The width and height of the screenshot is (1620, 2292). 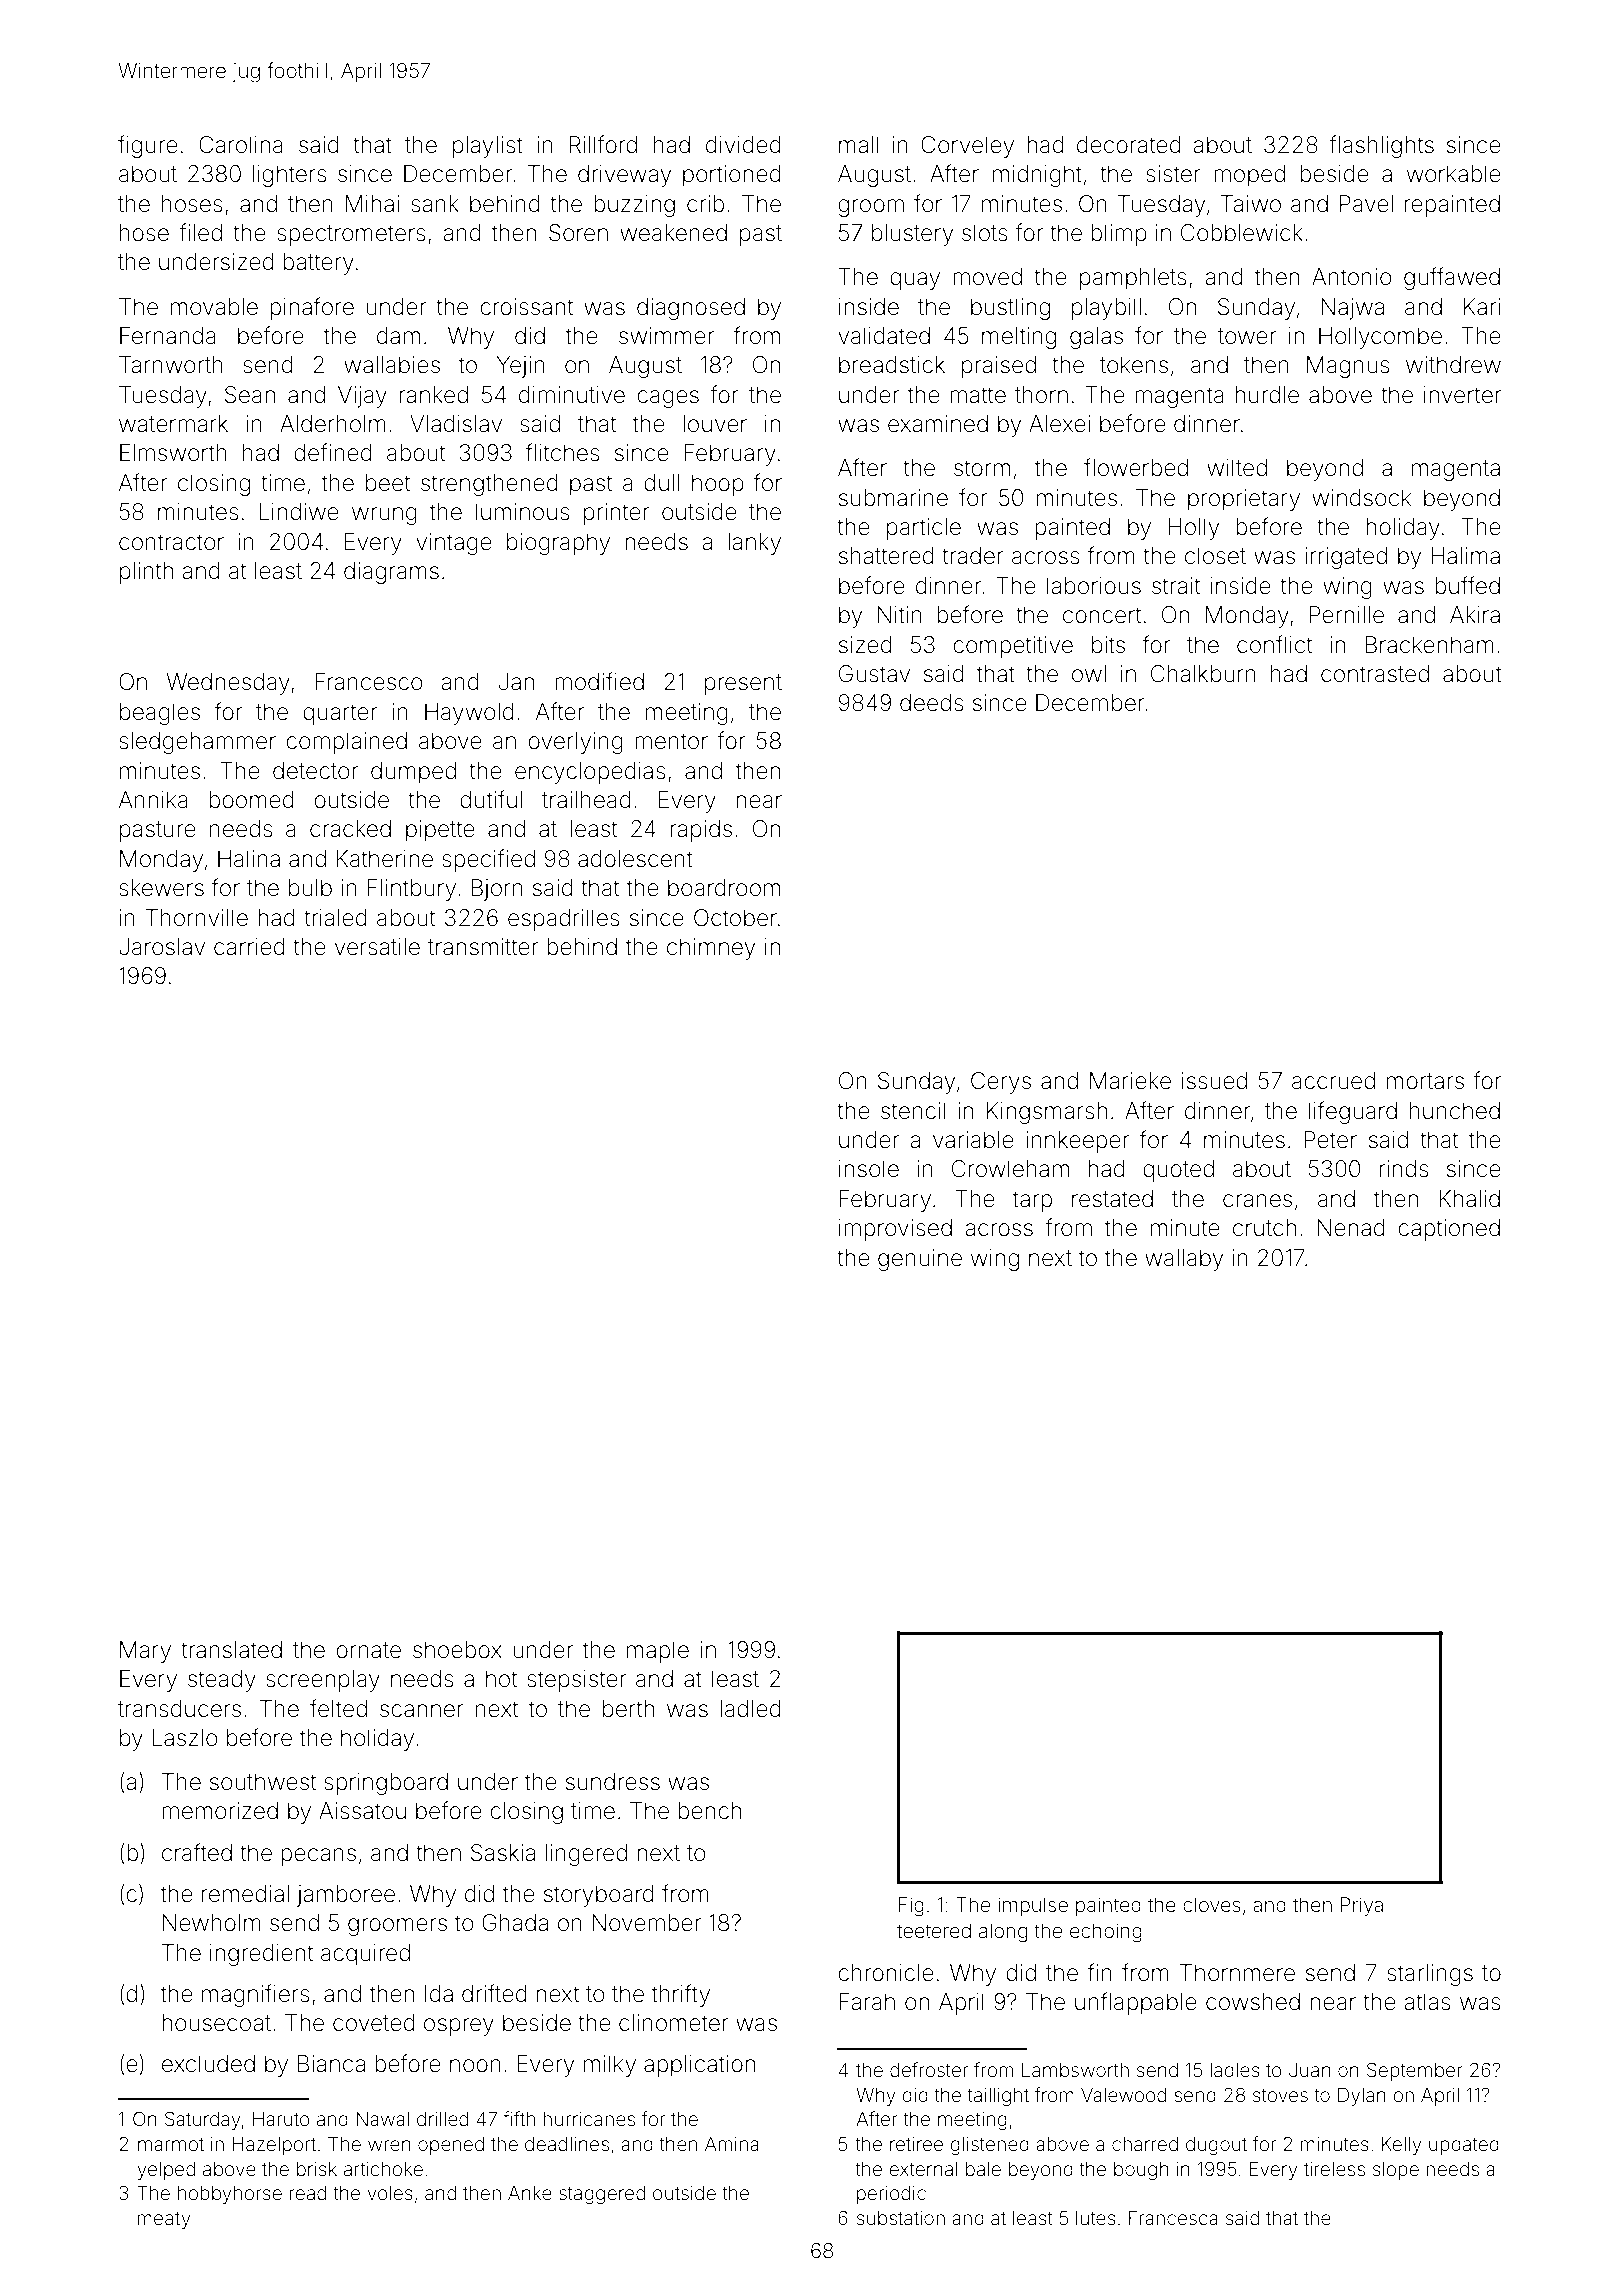 I want to click on bench, so click(x=709, y=1811).
